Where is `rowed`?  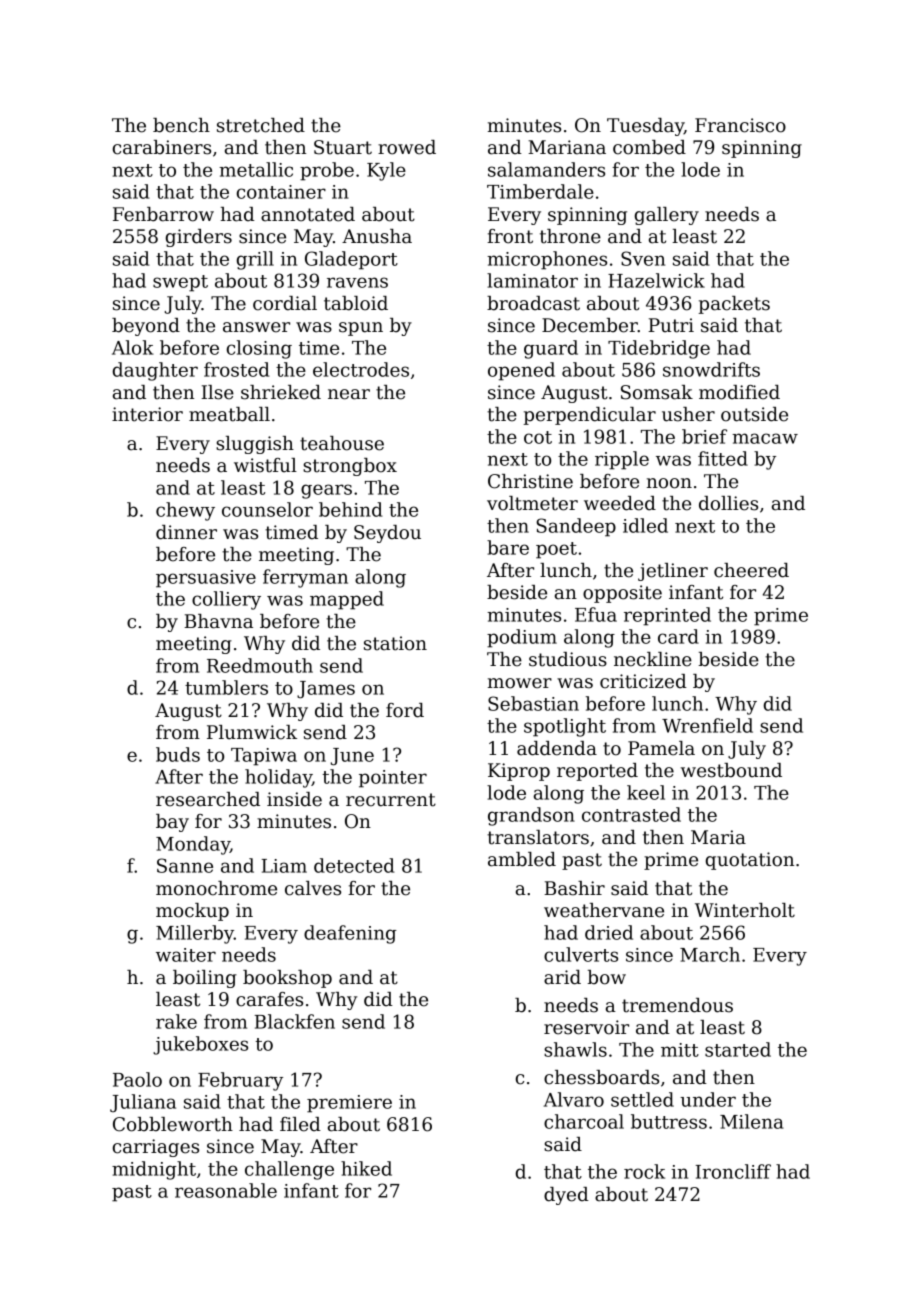 rowed is located at coordinates (407, 147).
